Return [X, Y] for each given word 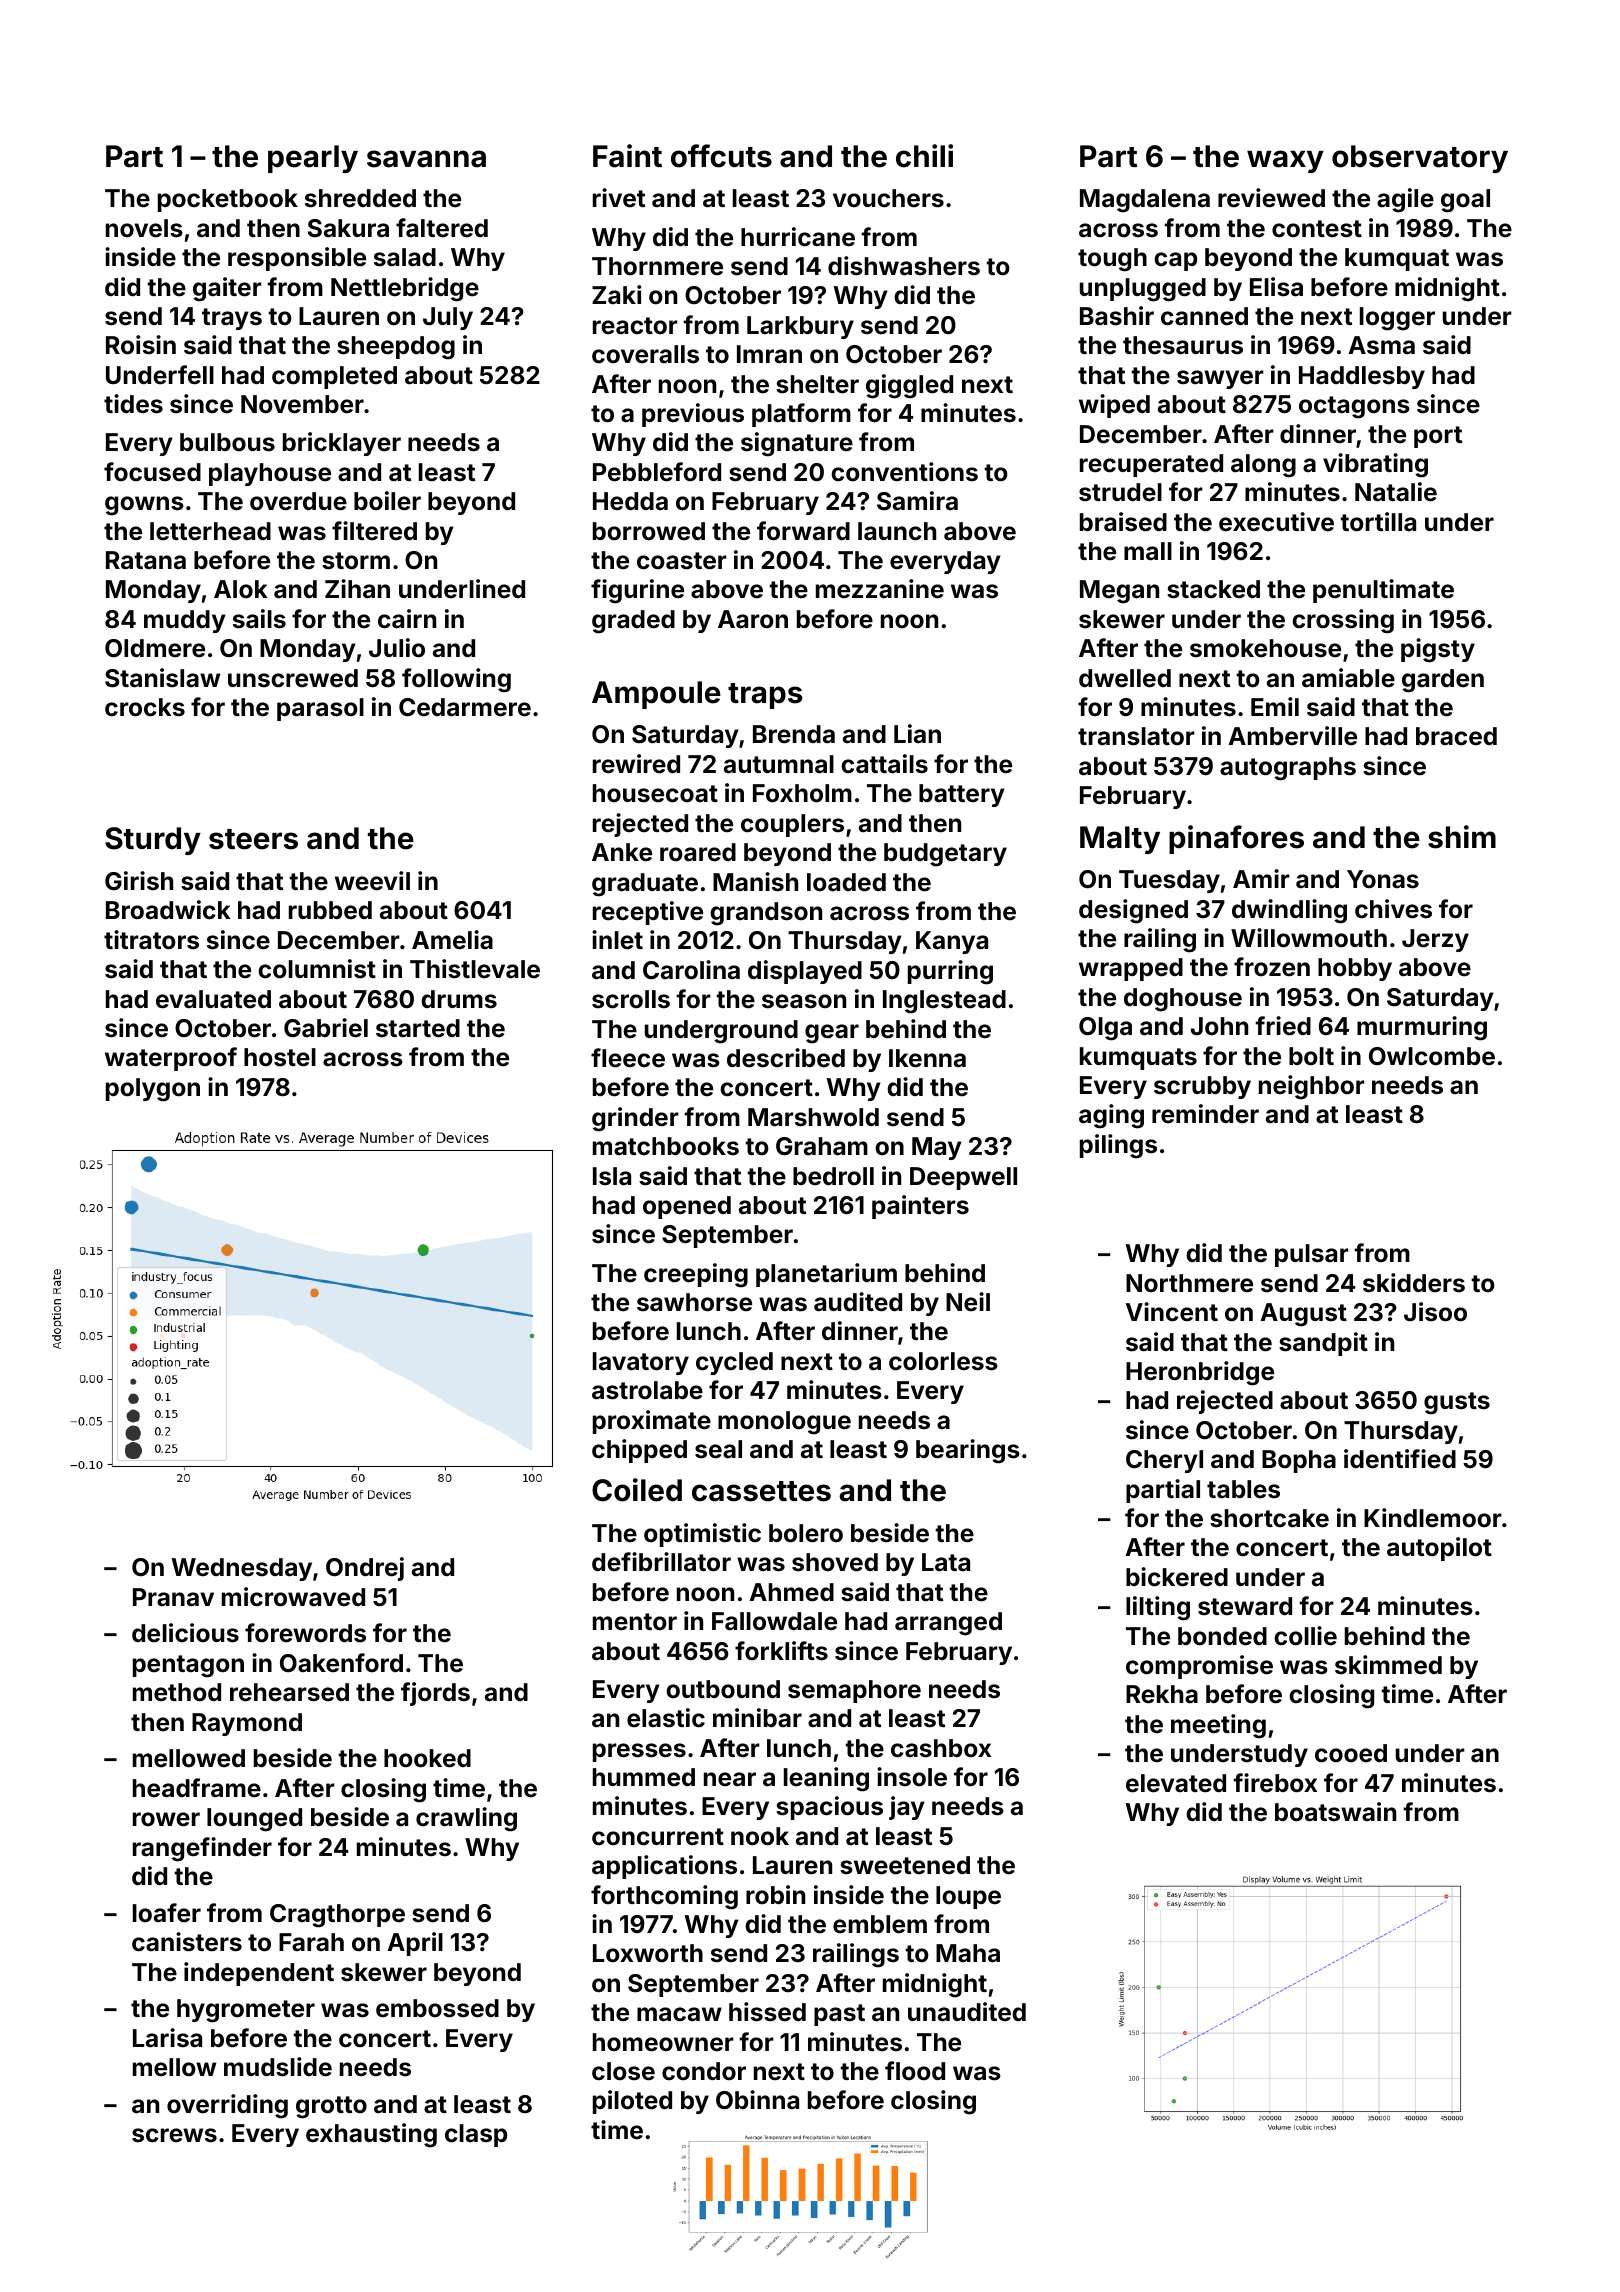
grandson [766, 914]
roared [698, 852]
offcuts [721, 156]
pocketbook [228, 200]
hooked [427, 1758]
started [418, 1028]
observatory [1420, 159]
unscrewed [293, 678]
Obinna [757, 2100]
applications [664, 1867]
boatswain [1335, 1812]
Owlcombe [1432, 1056]
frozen [1272, 967]
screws [174, 2135]
